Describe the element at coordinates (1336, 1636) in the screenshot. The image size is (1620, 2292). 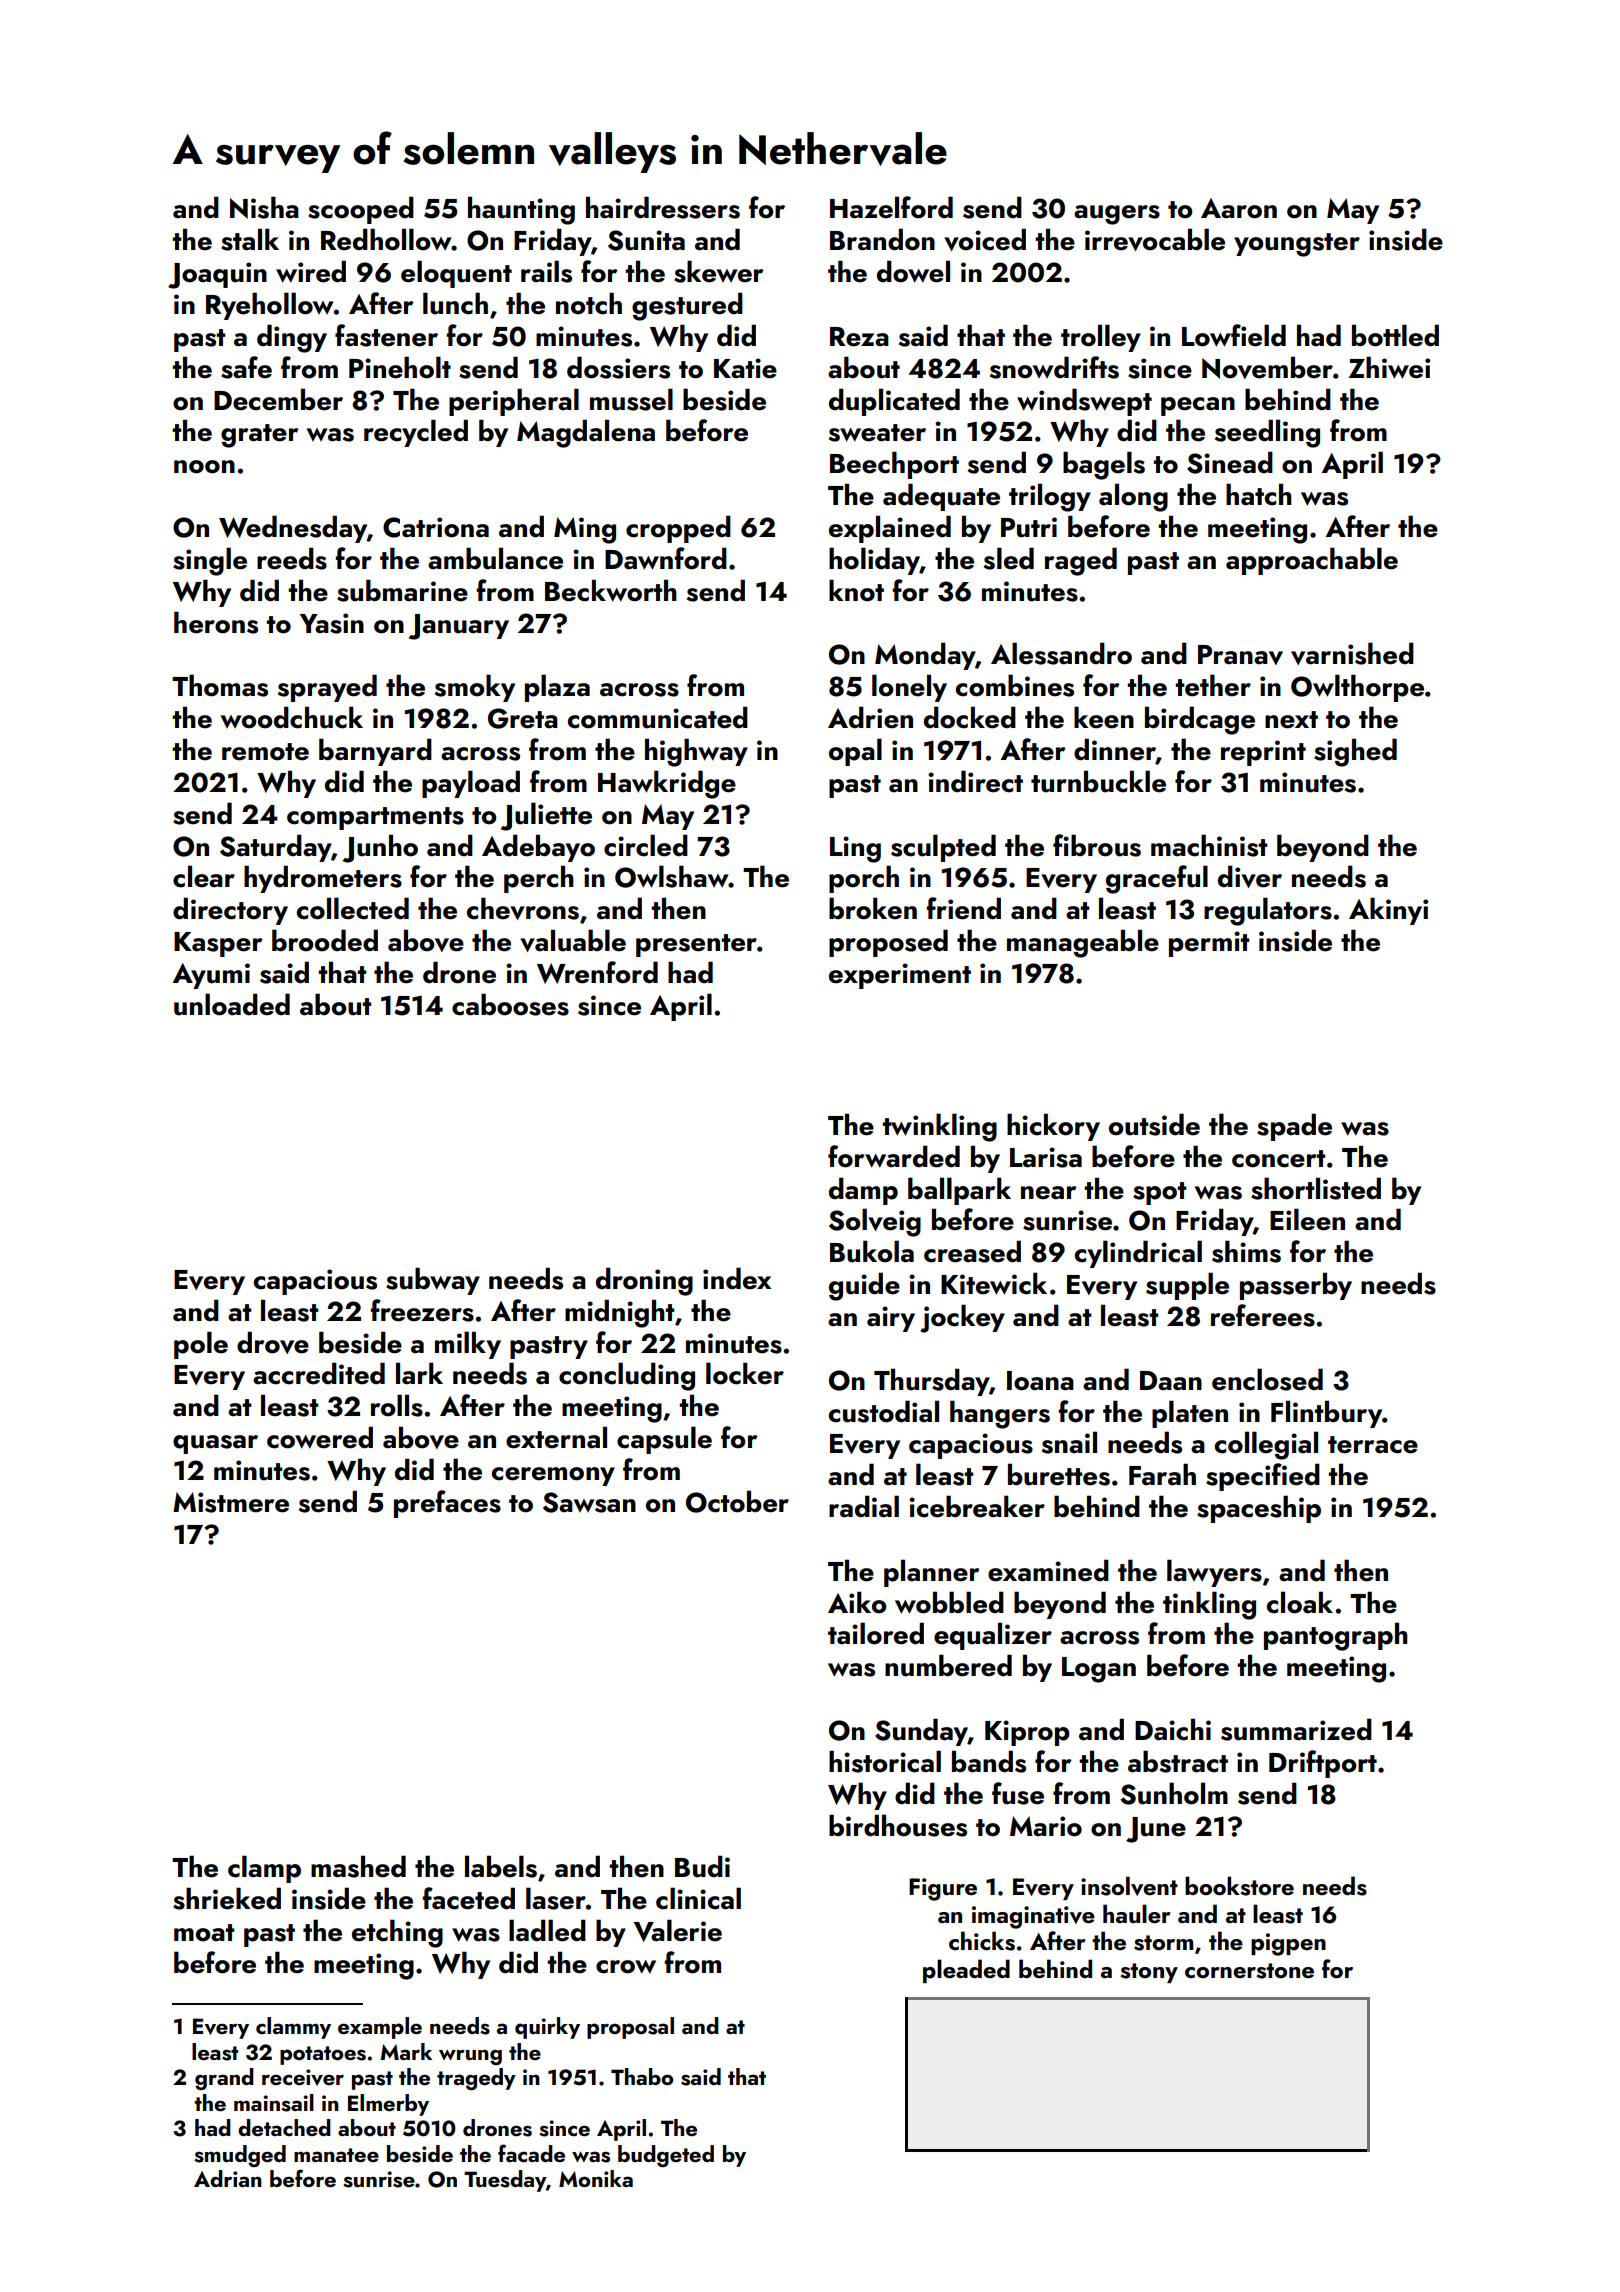
I see `pantograph` at that location.
